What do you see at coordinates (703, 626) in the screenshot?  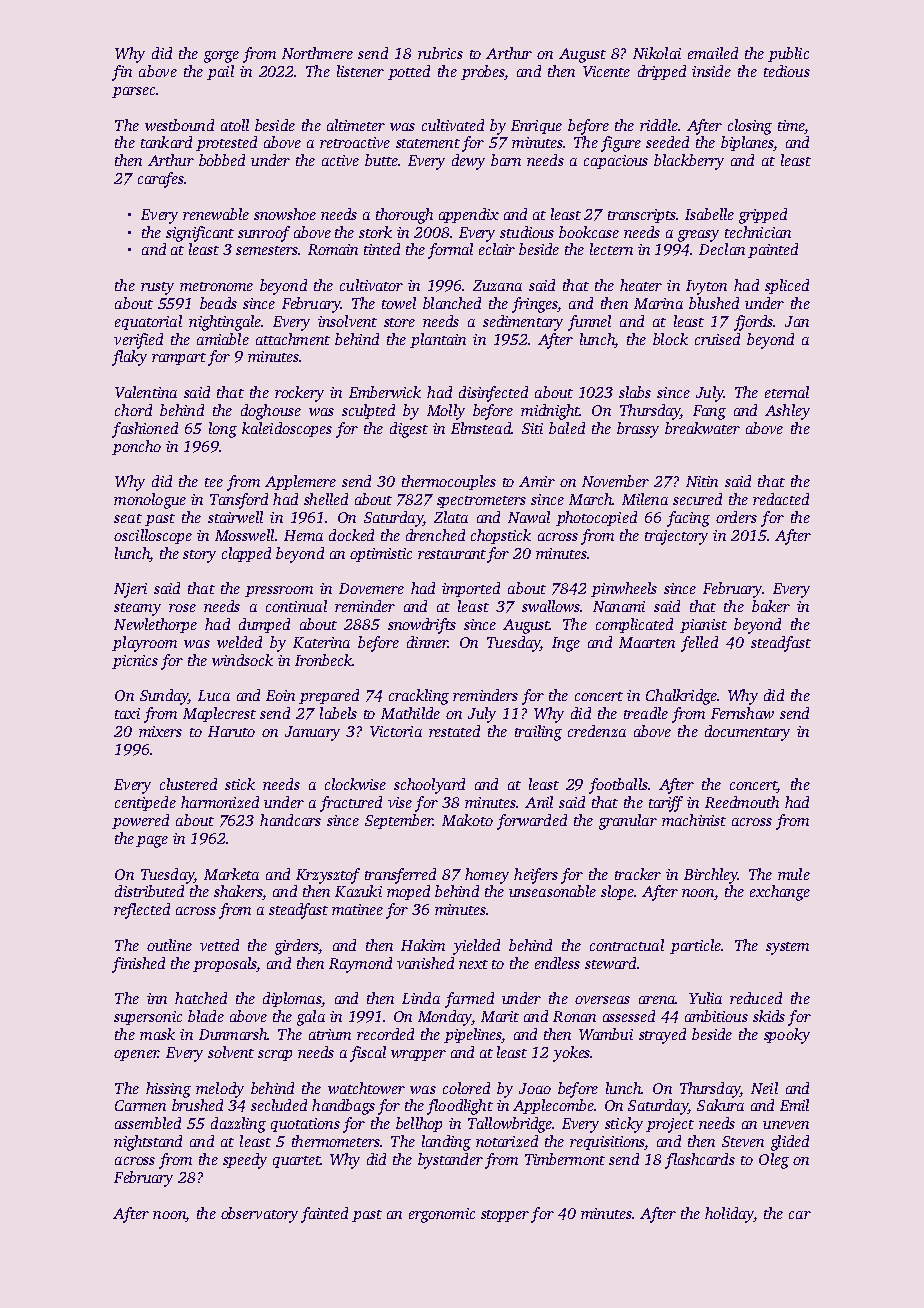 I see `pianist` at bounding box center [703, 626].
